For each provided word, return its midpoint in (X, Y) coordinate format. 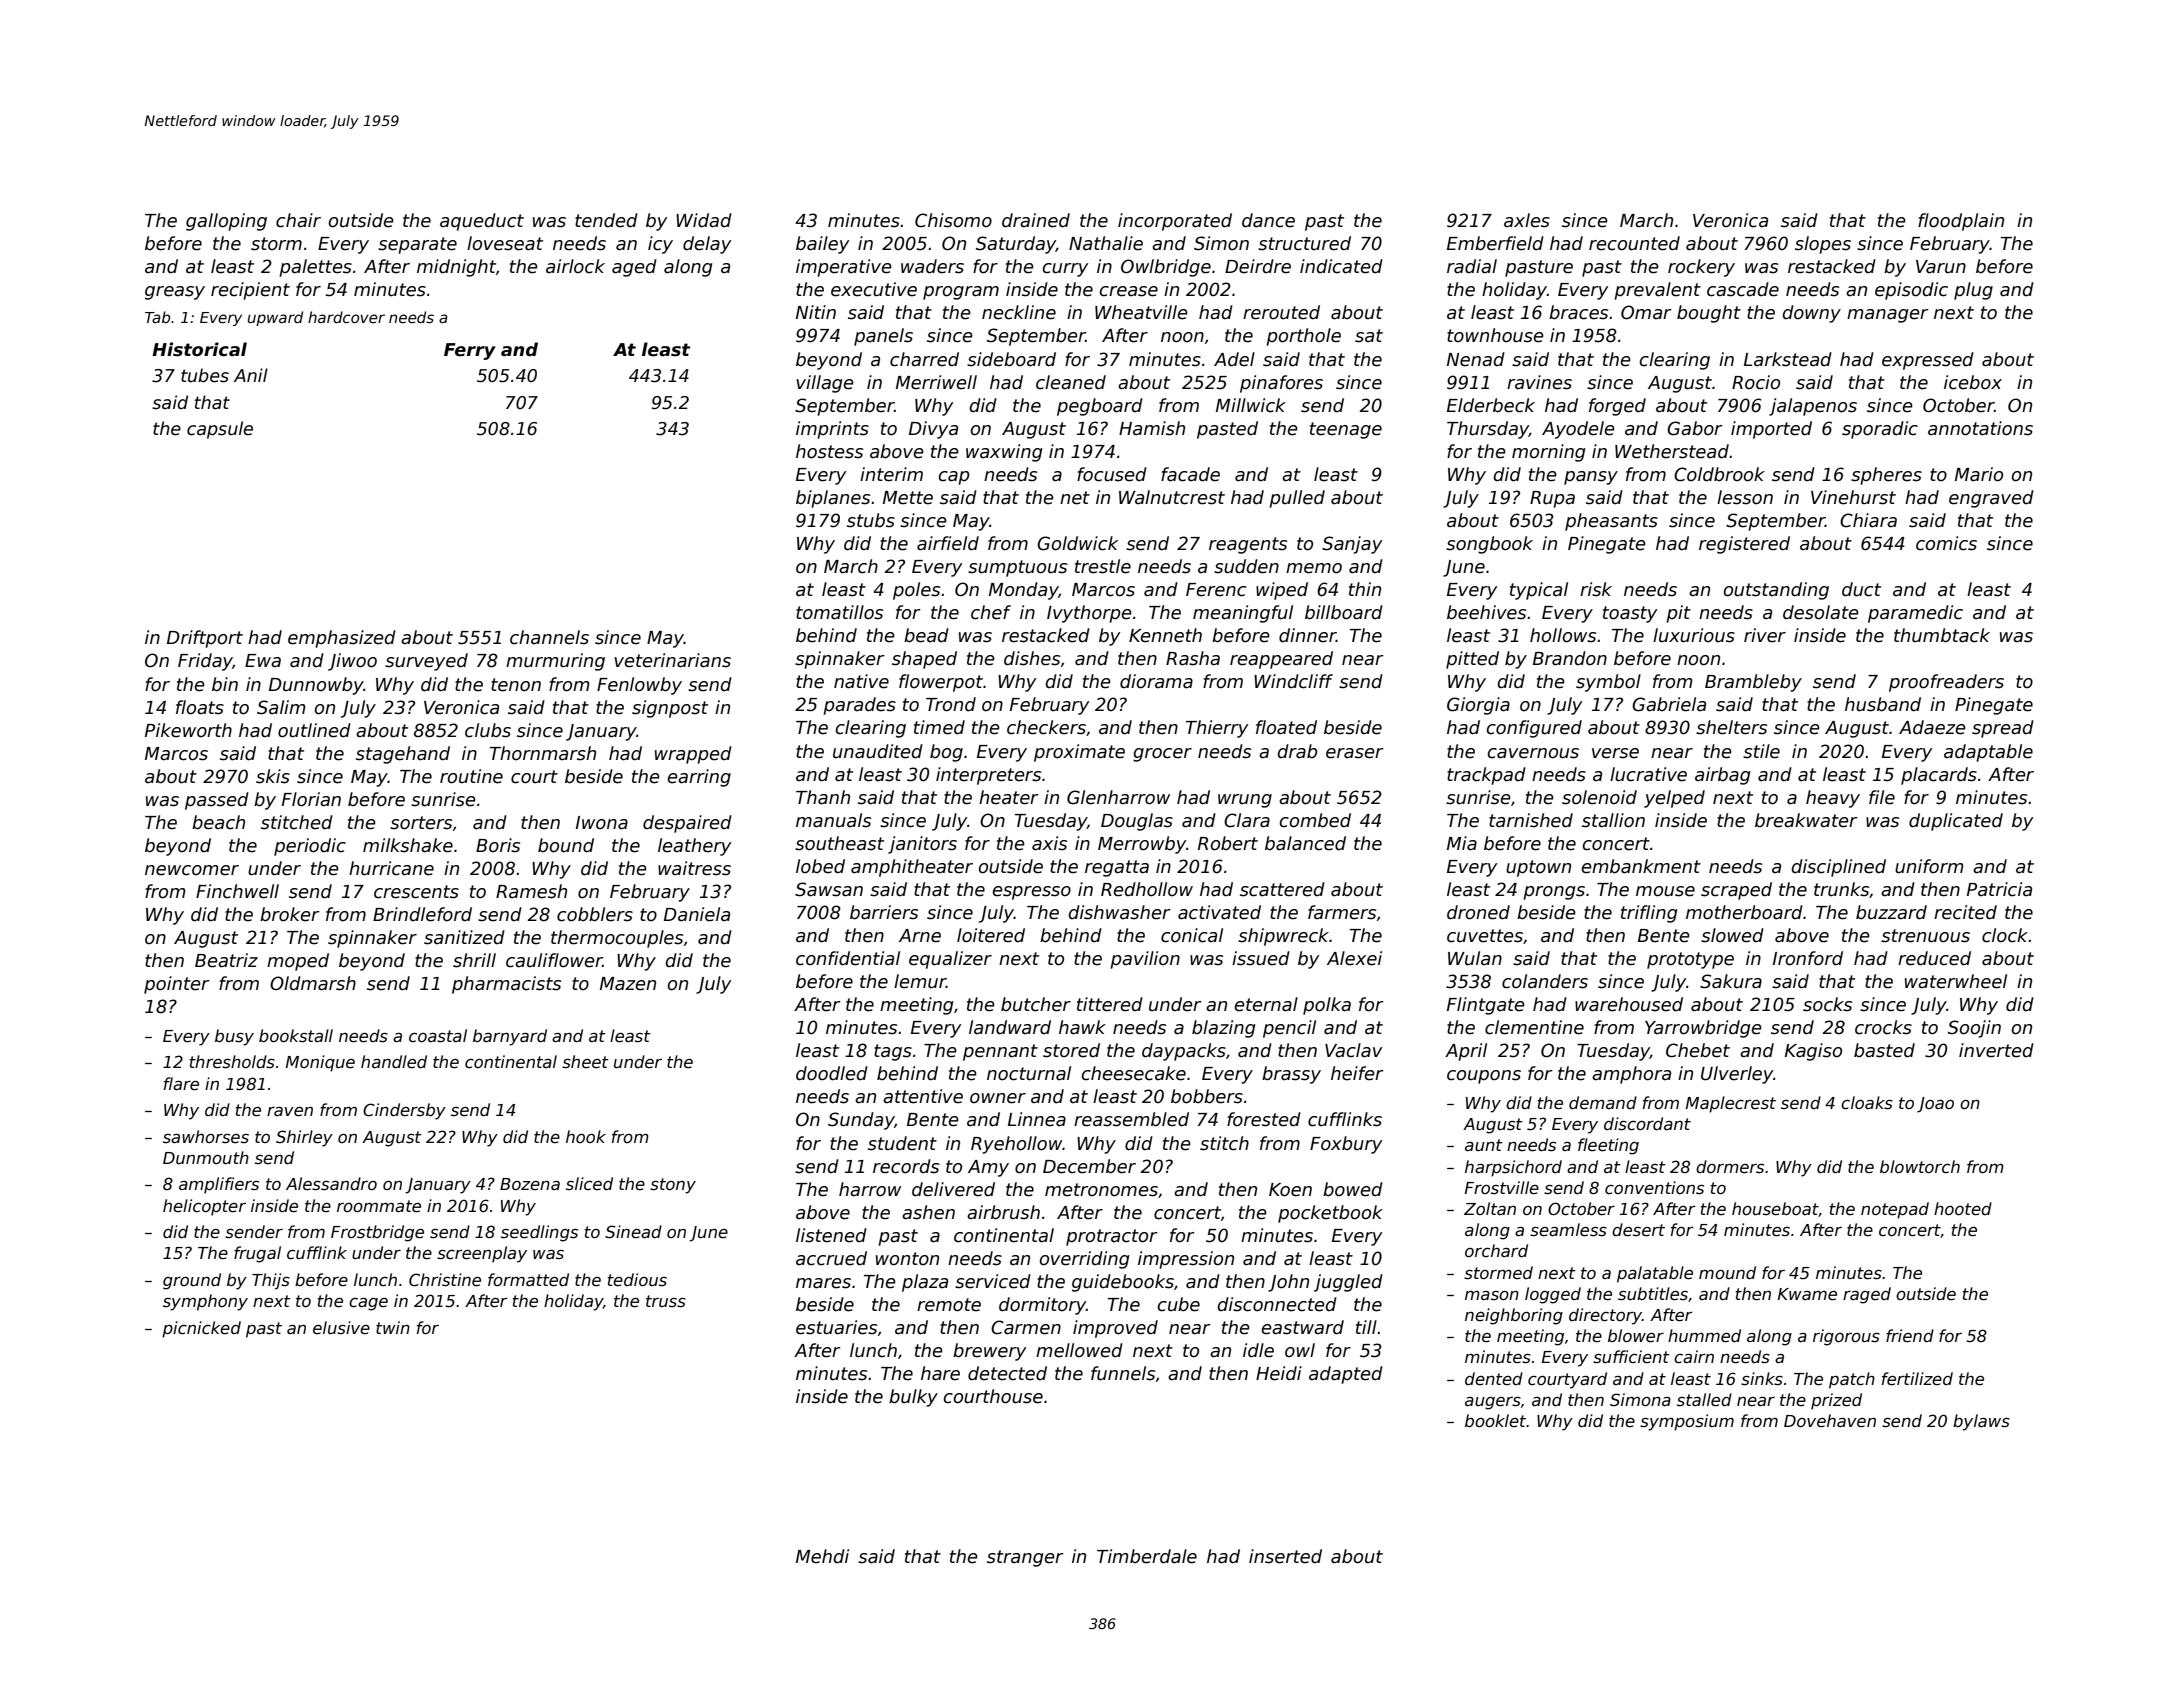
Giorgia (1478, 706)
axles (1527, 220)
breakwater (1806, 820)
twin (393, 1327)
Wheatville (1141, 312)
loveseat (505, 243)
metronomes (1101, 1190)
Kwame (1807, 1294)
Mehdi (822, 1556)
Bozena (530, 1184)
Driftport (205, 639)
